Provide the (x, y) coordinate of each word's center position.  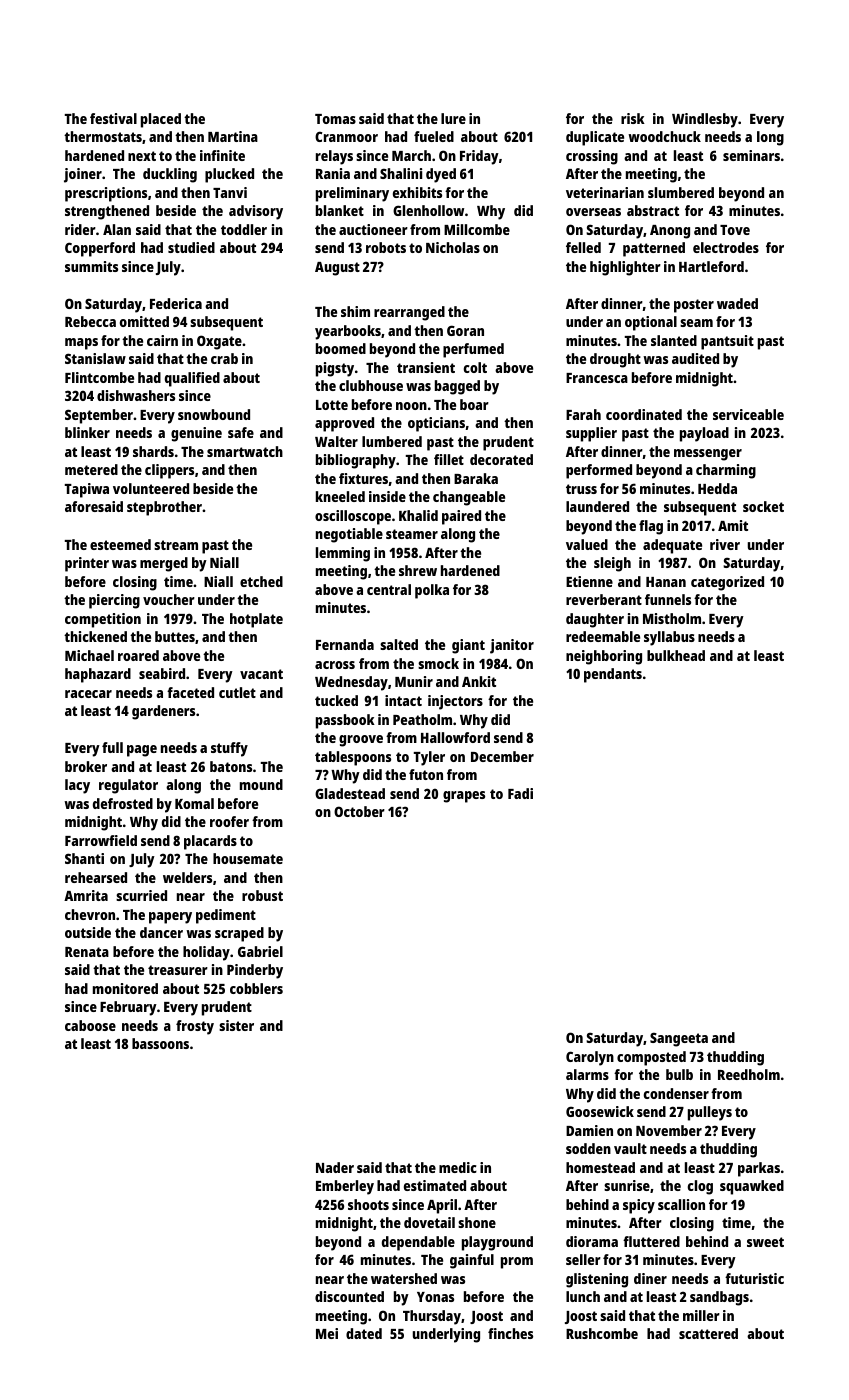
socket (763, 506)
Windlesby (705, 120)
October (359, 811)
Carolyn (590, 1058)
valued (587, 544)
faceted (190, 692)
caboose (90, 1025)
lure (453, 118)
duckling (170, 175)
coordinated (644, 414)
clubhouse (371, 385)
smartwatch (245, 451)
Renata (87, 952)
